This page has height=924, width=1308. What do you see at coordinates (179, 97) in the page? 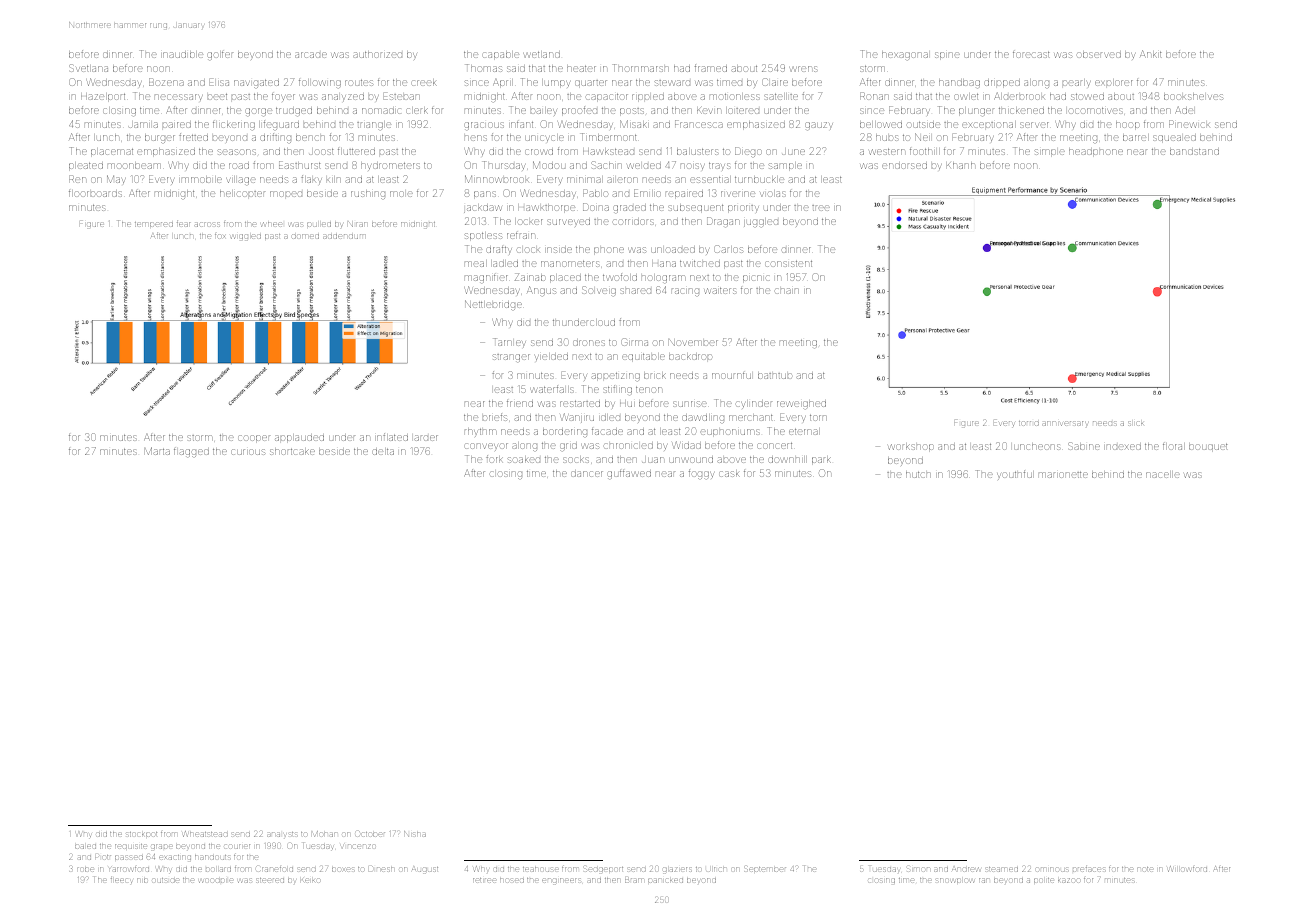
I see `necessary` at bounding box center [179, 97].
